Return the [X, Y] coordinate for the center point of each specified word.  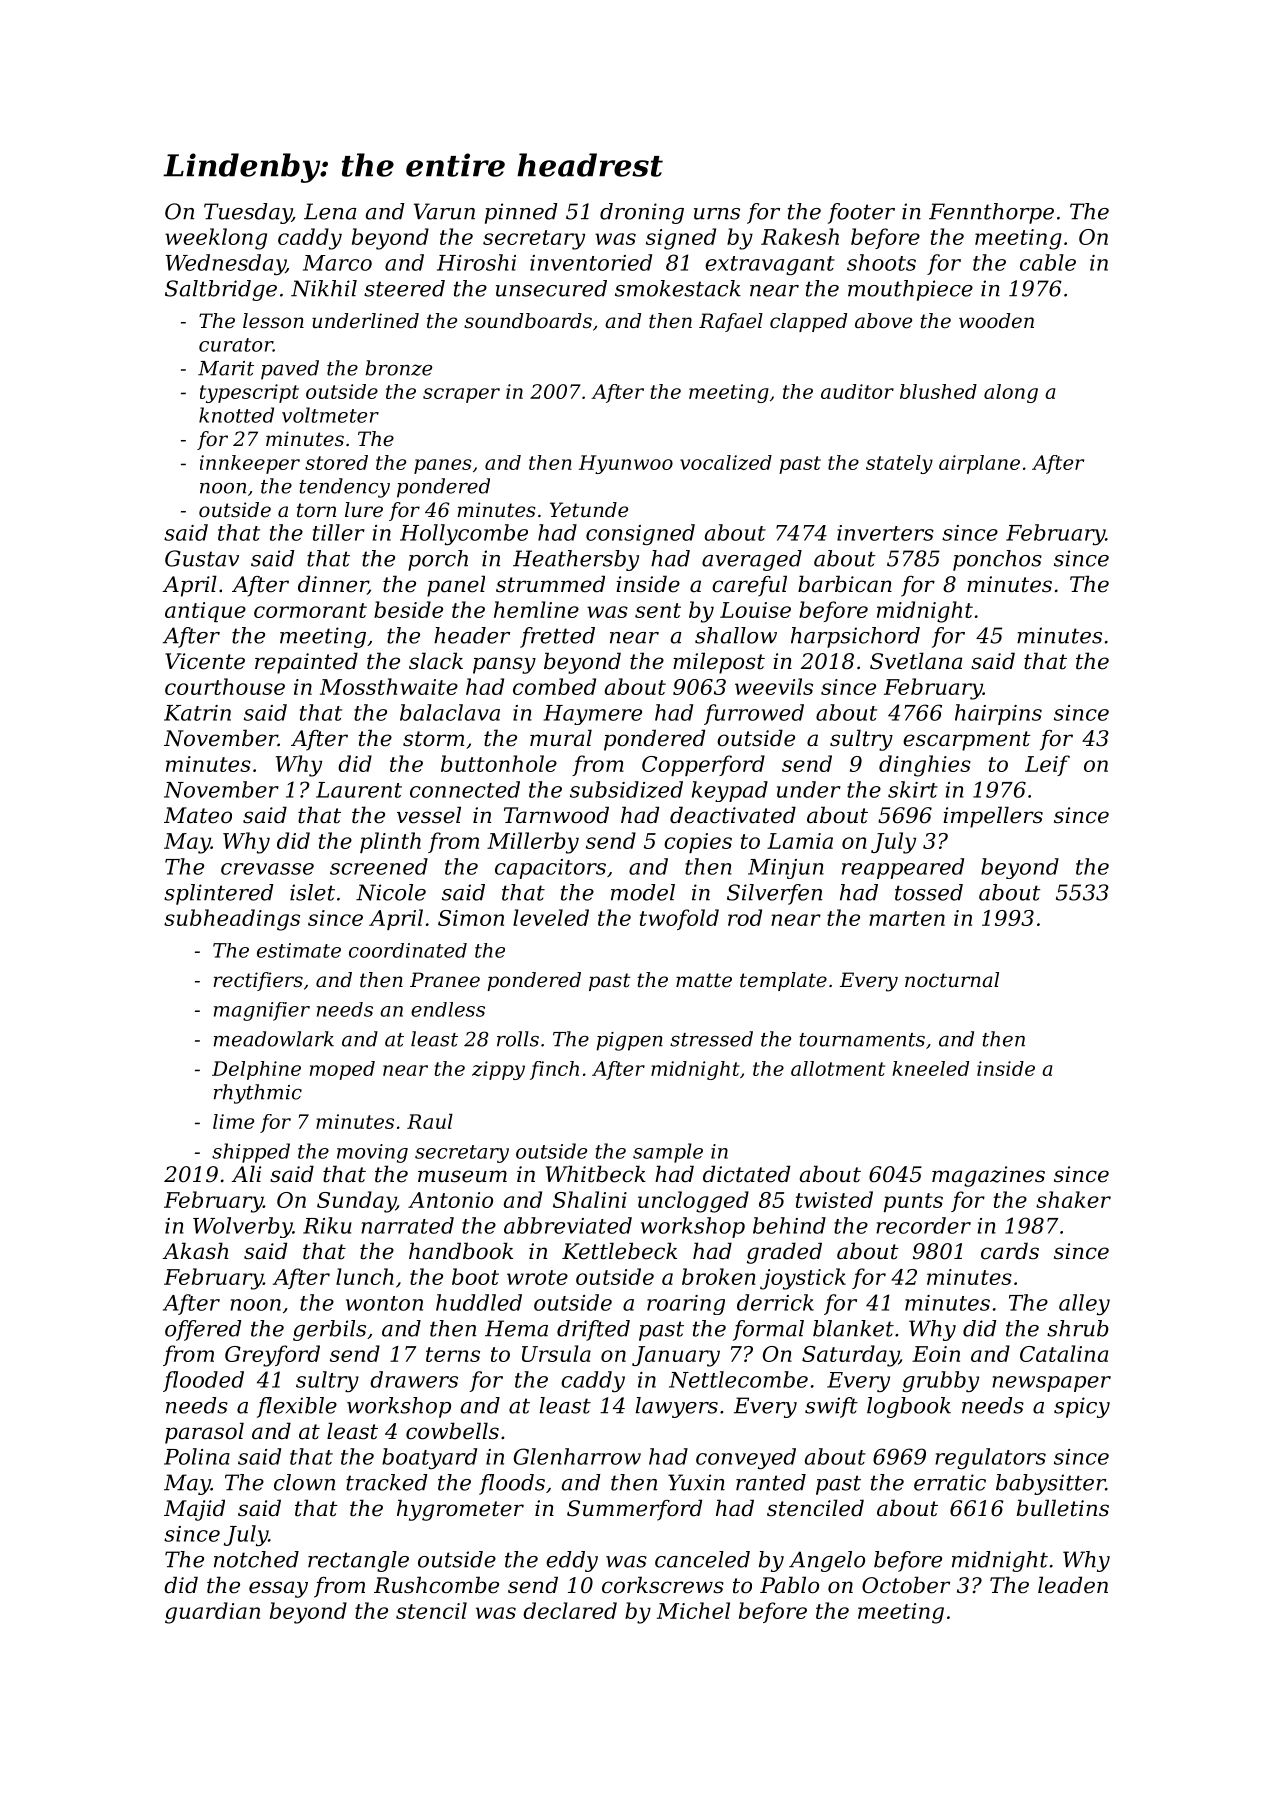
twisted [834, 1199]
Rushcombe [436, 1585]
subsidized [626, 789]
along [1011, 393]
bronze [398, 368]
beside [408, 609]
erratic [950, 1482]
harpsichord [855, 637]
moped [342, 1070]
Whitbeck [596, 1174]
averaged [752, 560]
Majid [194, 1510]
